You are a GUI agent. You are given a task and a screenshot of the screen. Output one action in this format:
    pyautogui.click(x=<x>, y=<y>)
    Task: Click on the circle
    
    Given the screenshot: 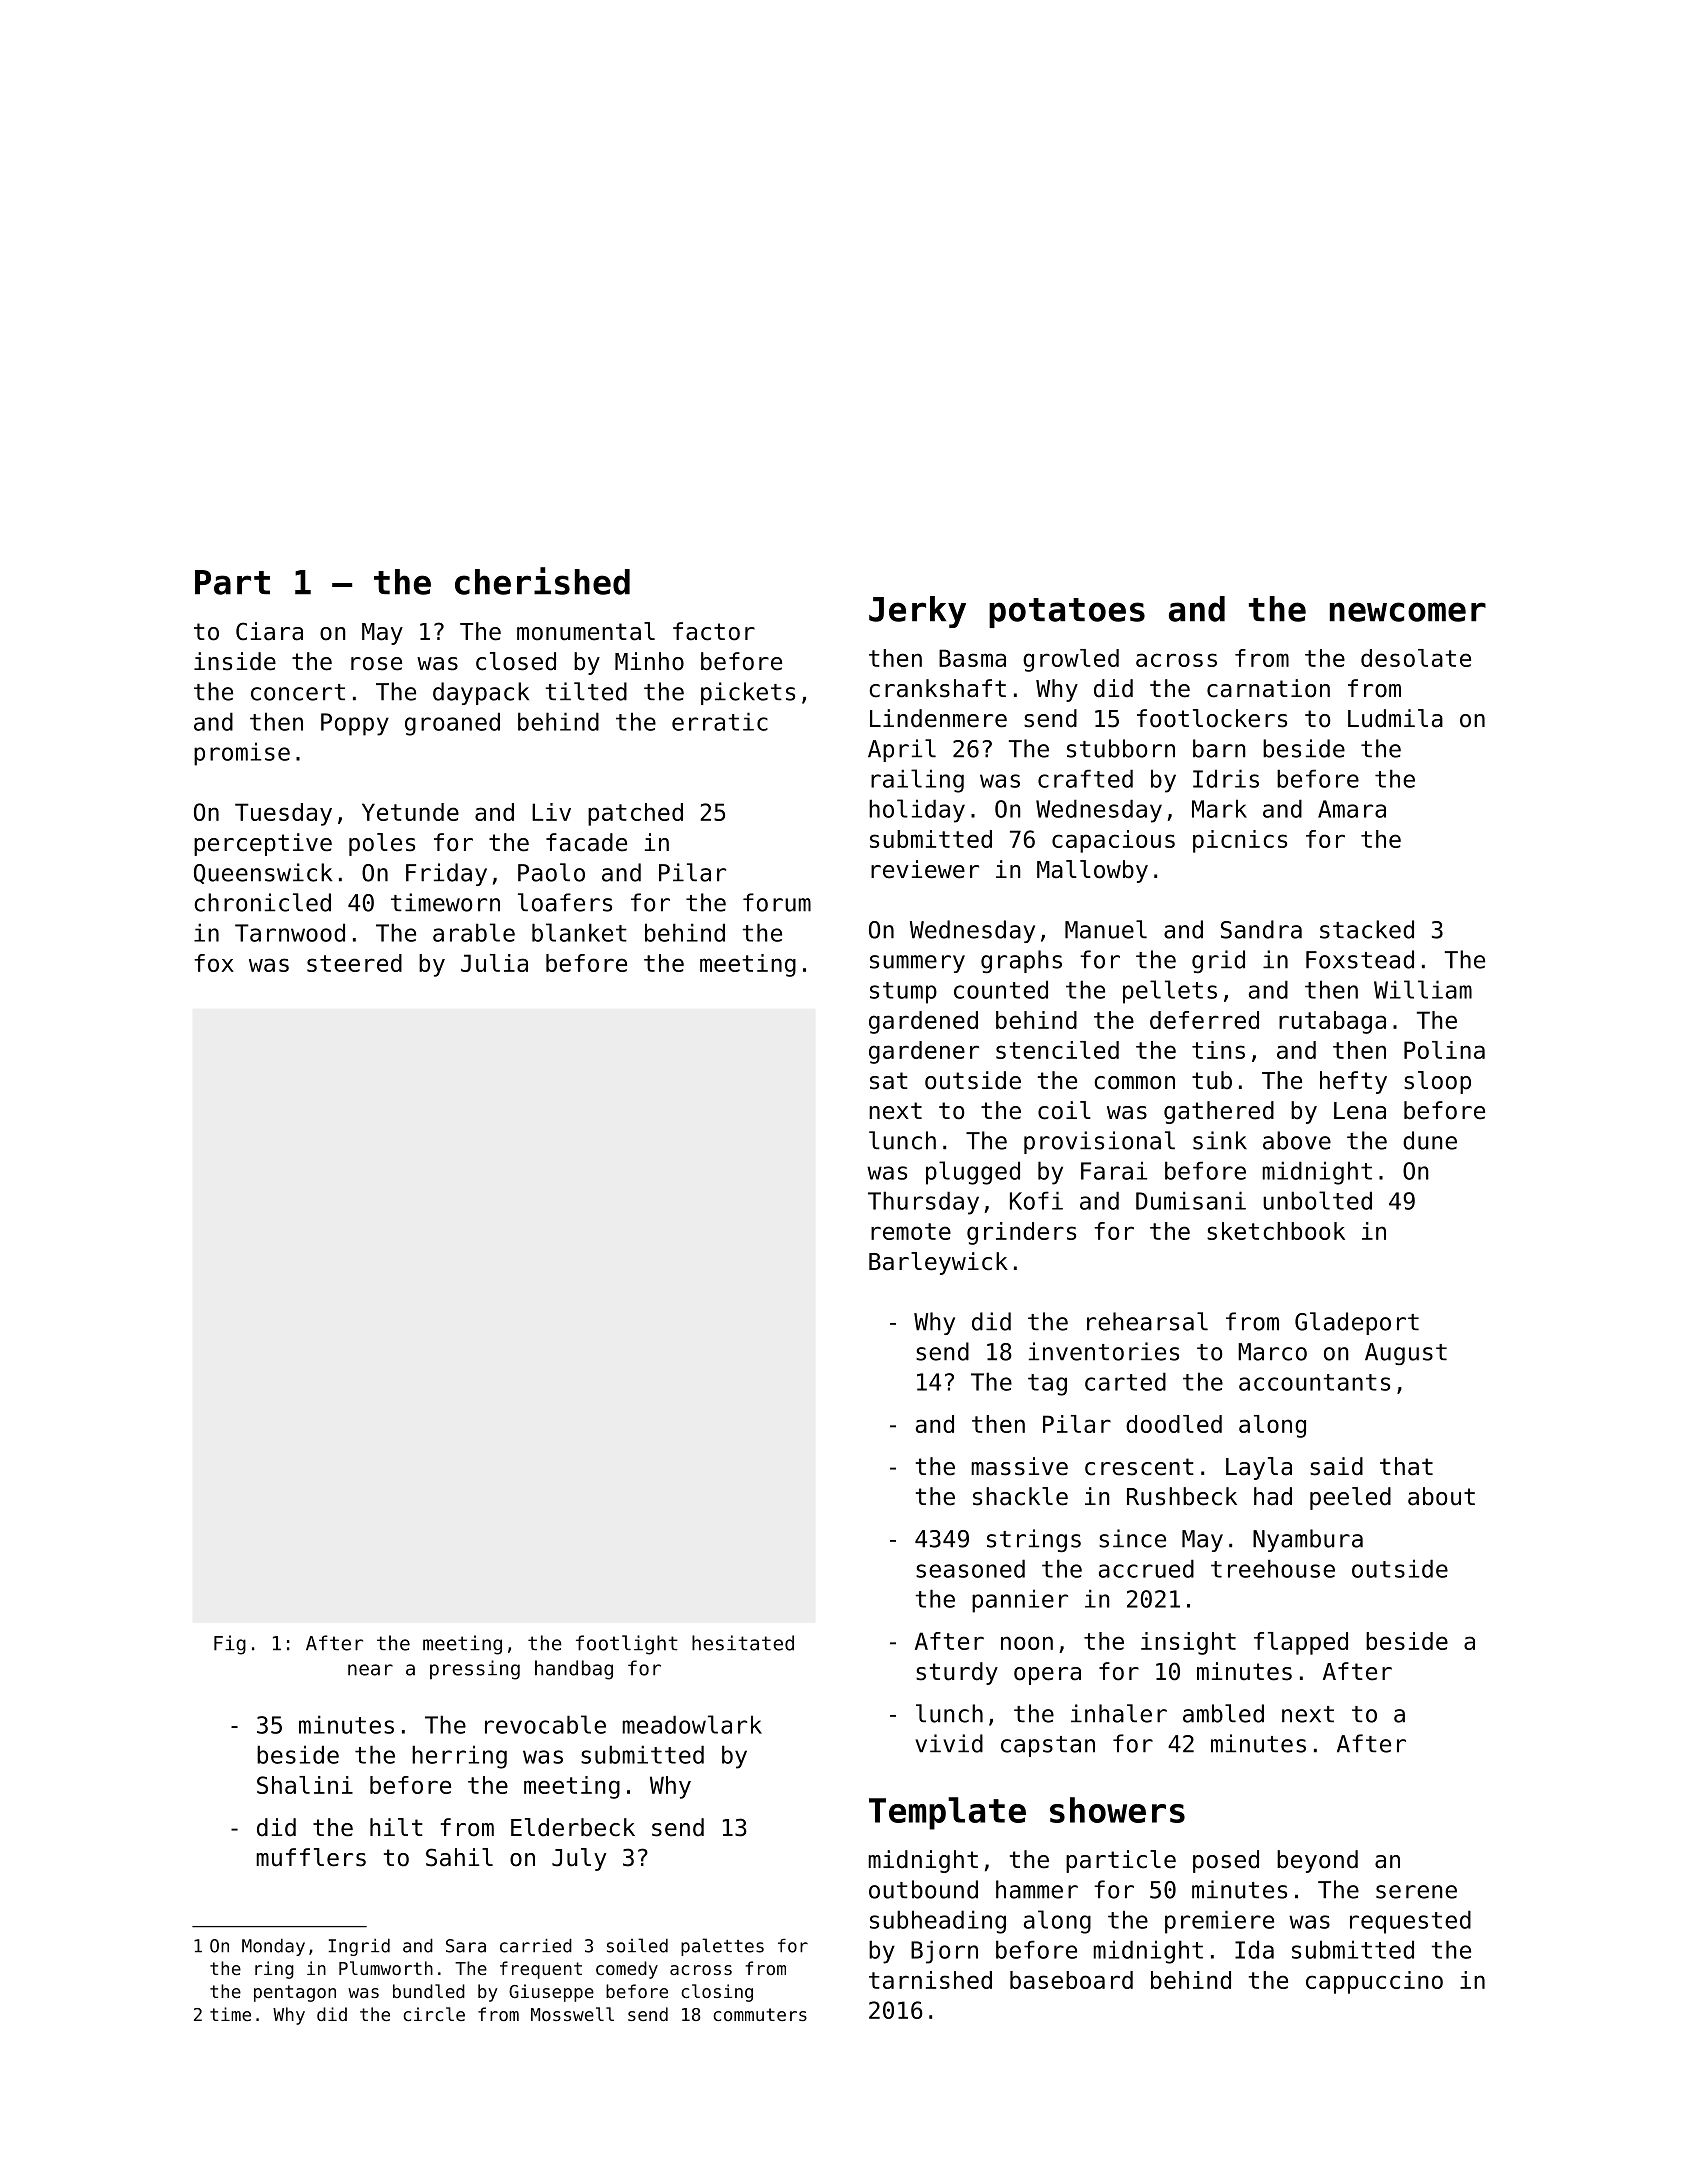 What is the action you would take?
    pyautogui.click(x=434, y=2014)
